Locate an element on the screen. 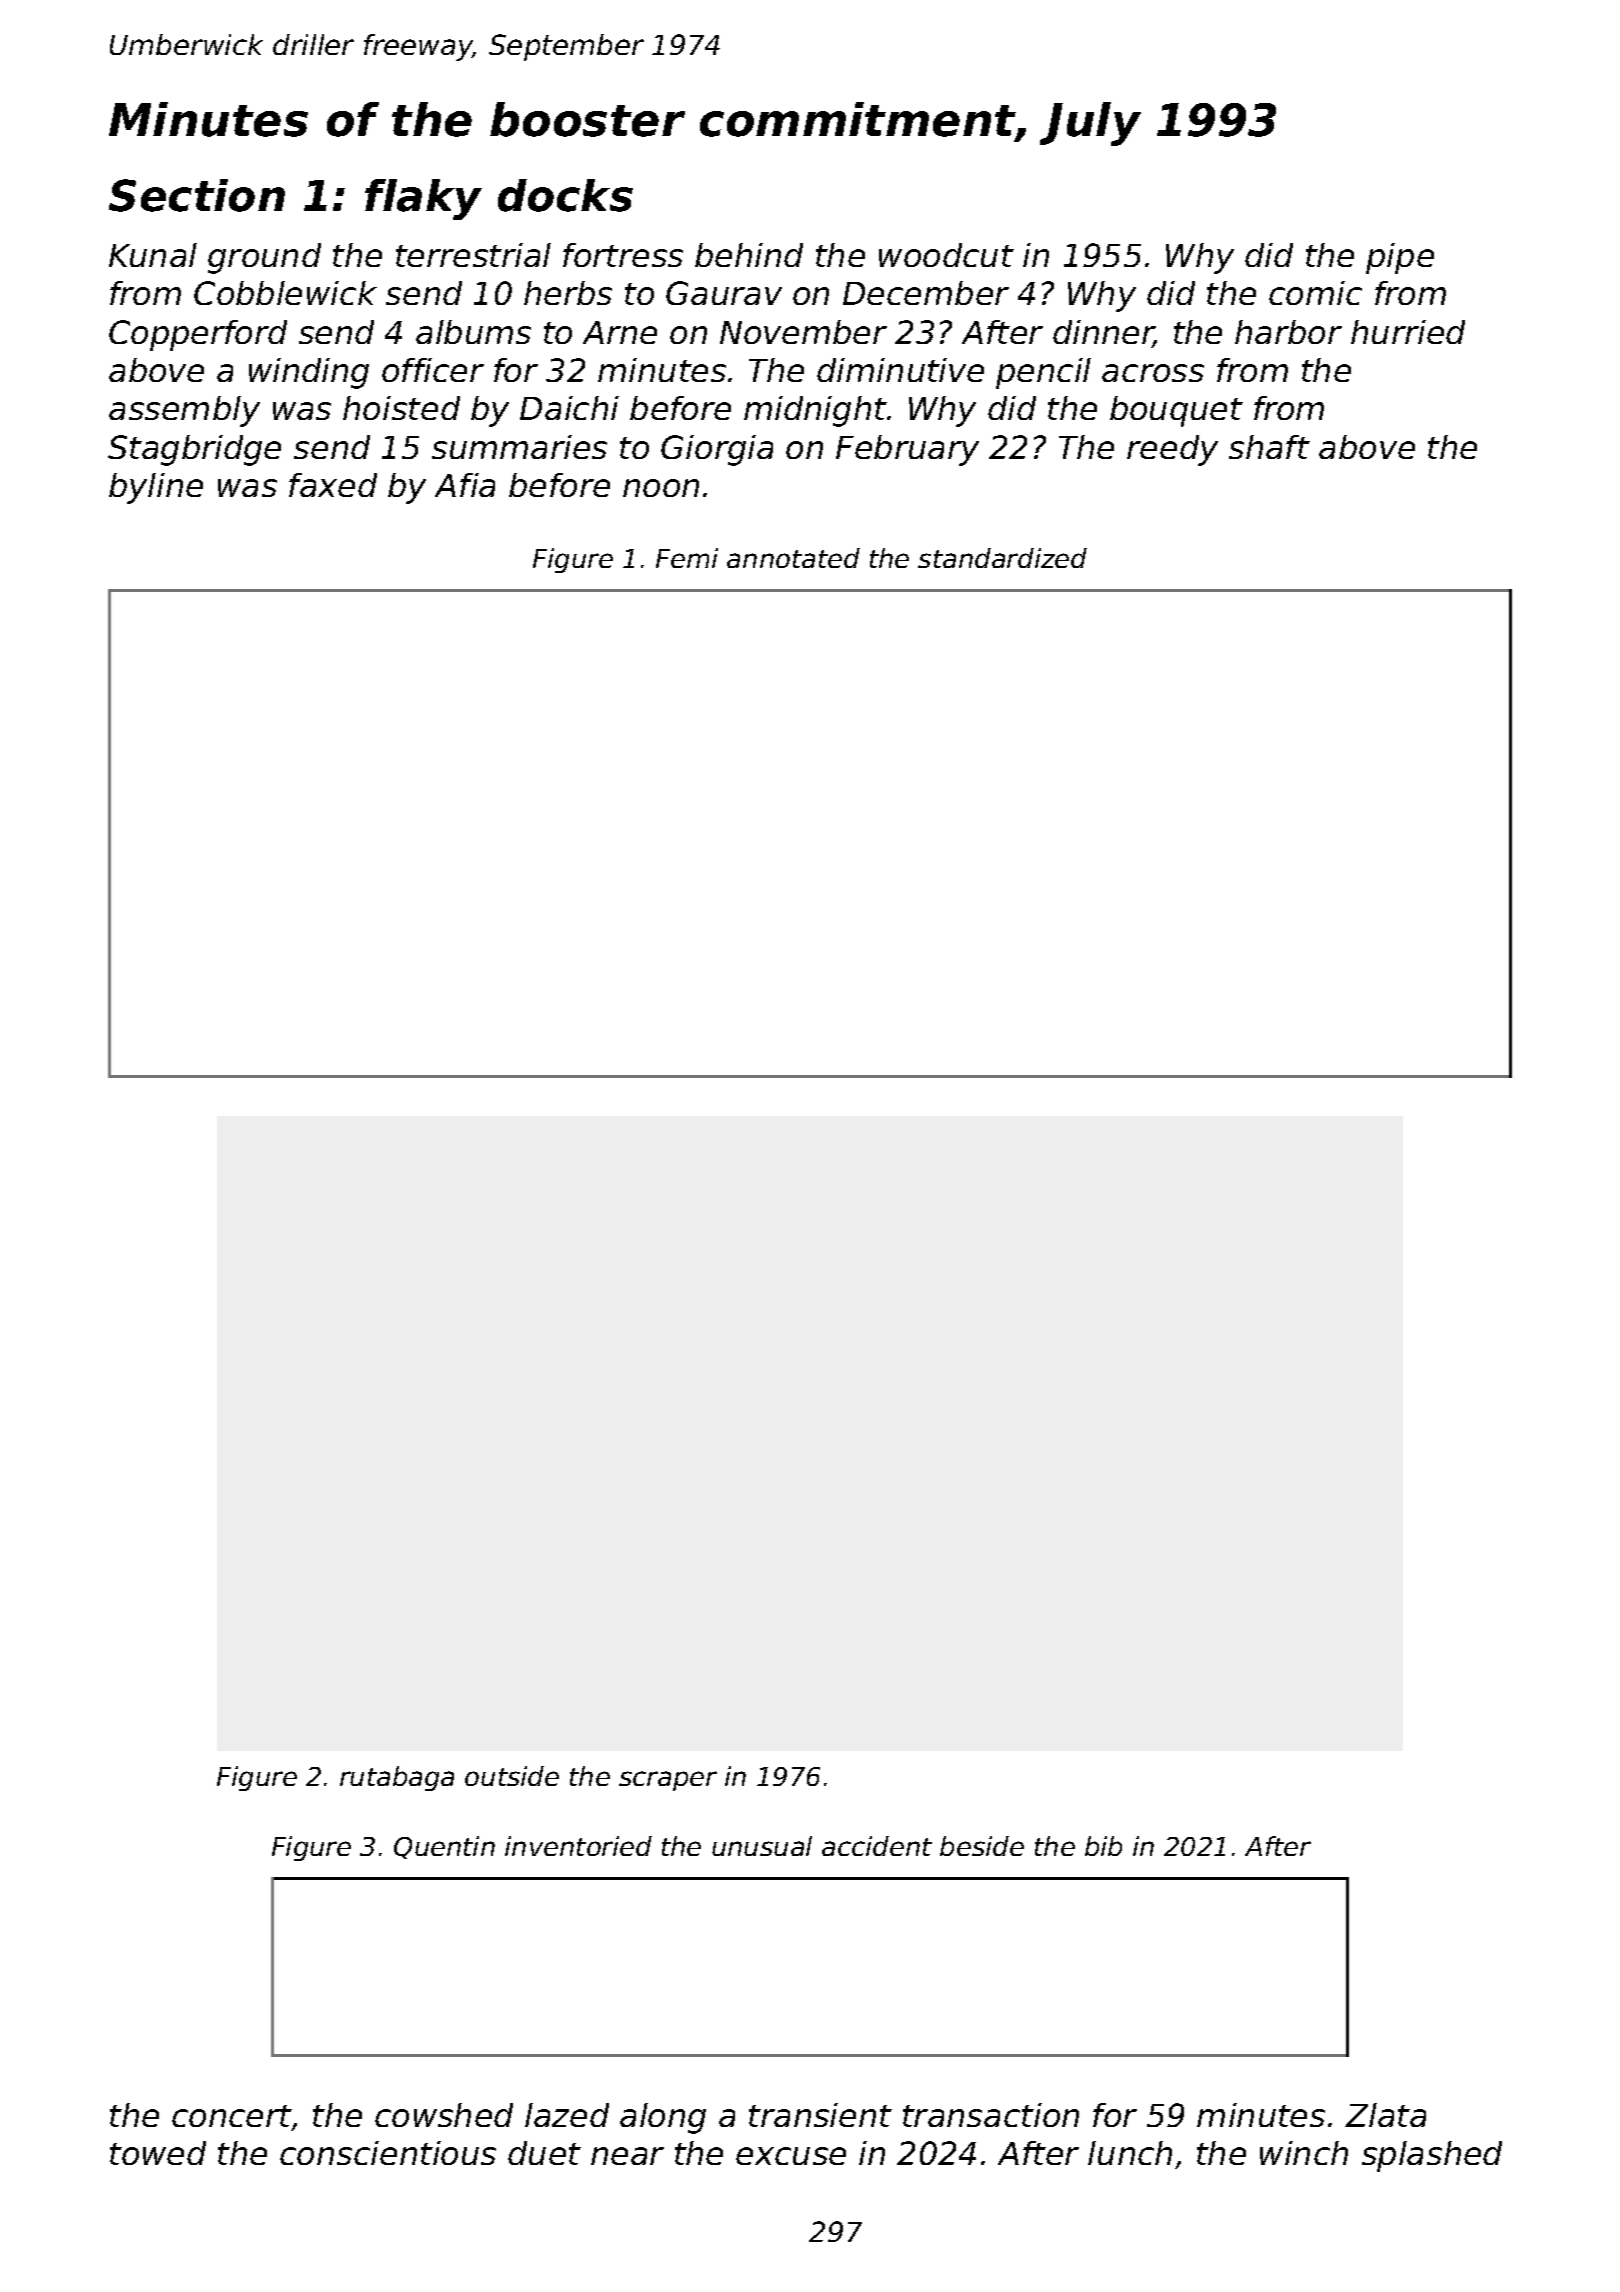 Image resolution: width=1620 pixels, height=2292 pixels. rutabaga is located at coordinates (397, 1778).
